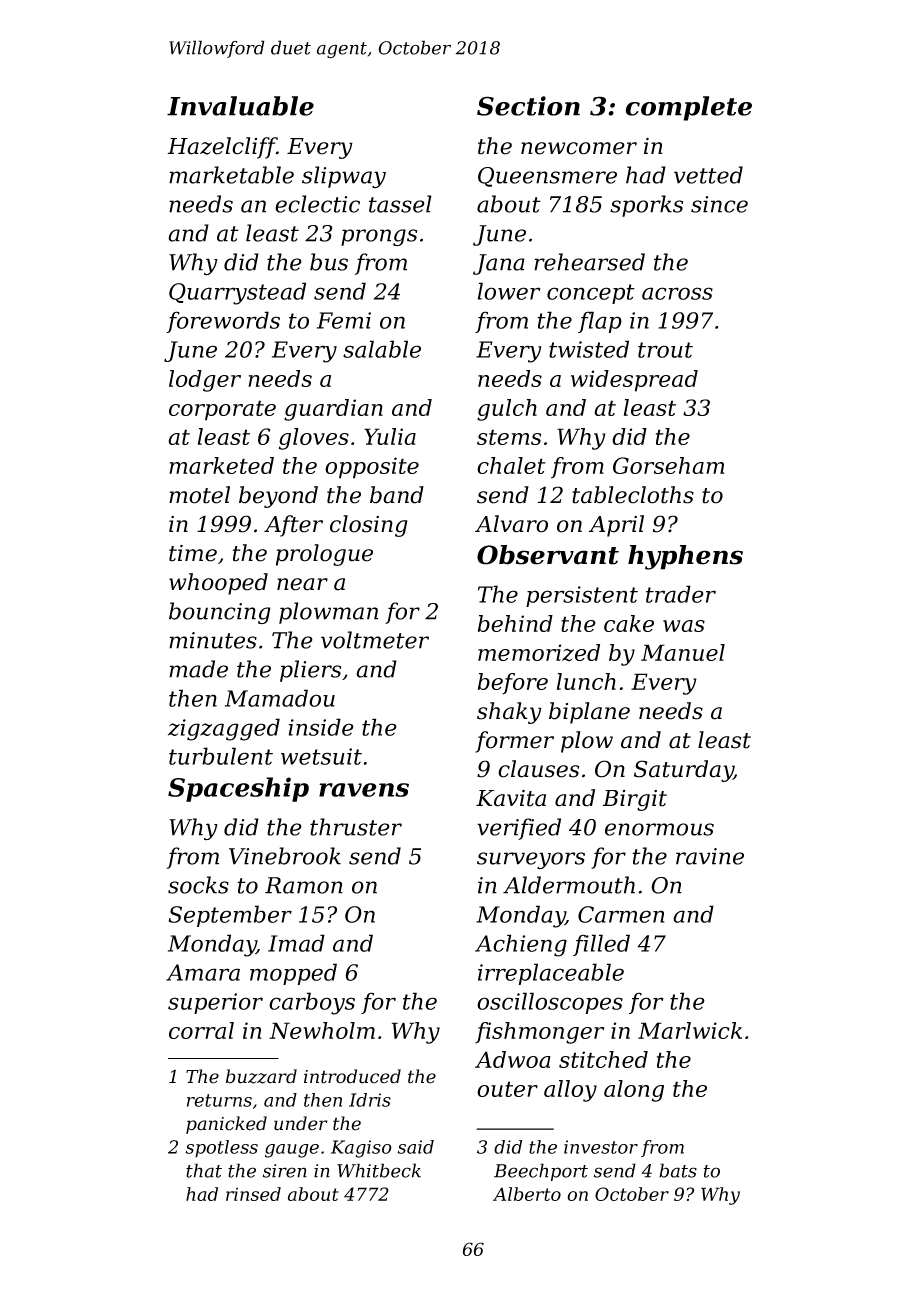  Describe the element at coordinates (646, 206) in the screenshot. I see `sporks` at that location.
